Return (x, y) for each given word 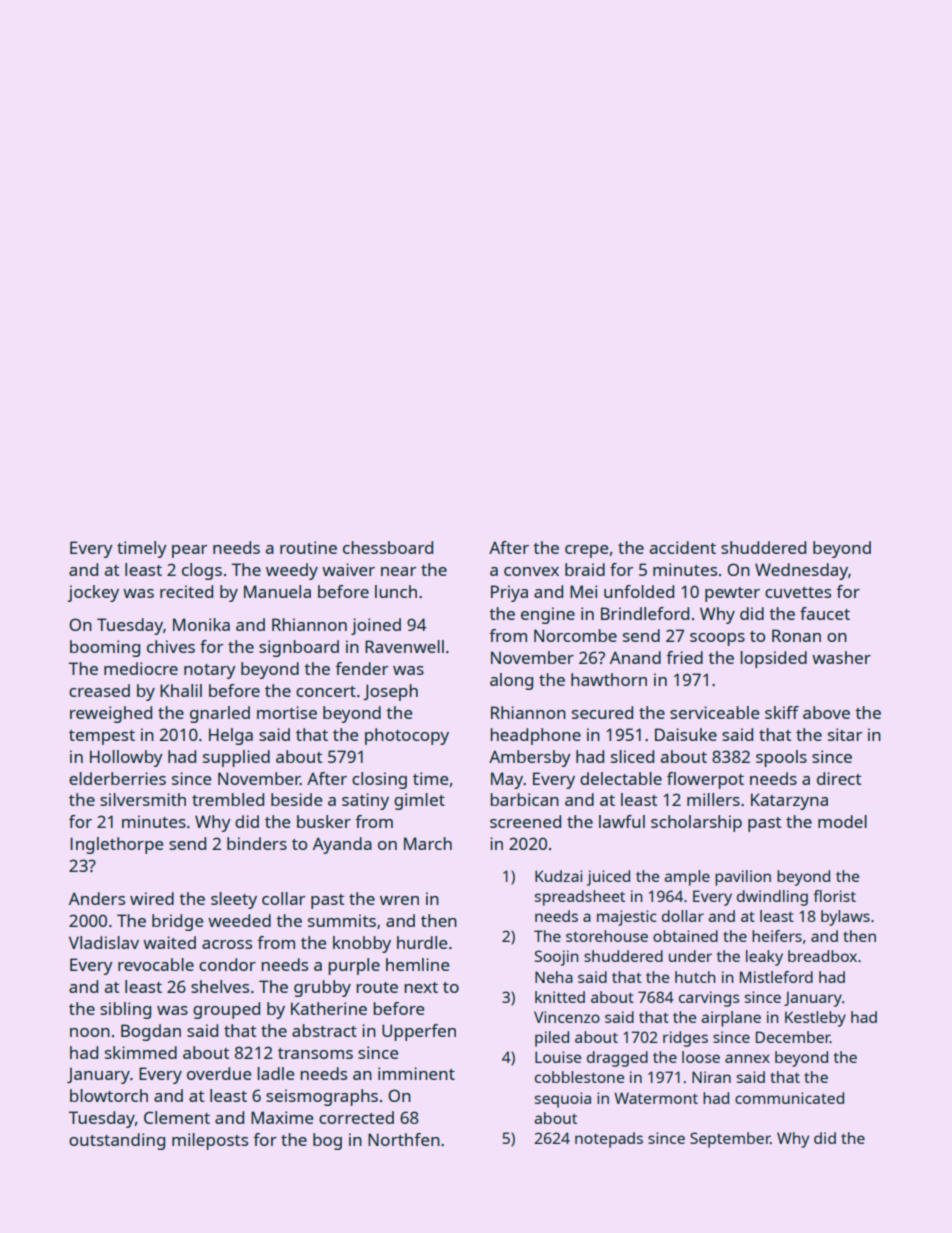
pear (189, 551)
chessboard (388, 547)
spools (781, 758)
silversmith (143, 799)
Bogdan (151, 1032)
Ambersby (530, 758)
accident (682, 547)
